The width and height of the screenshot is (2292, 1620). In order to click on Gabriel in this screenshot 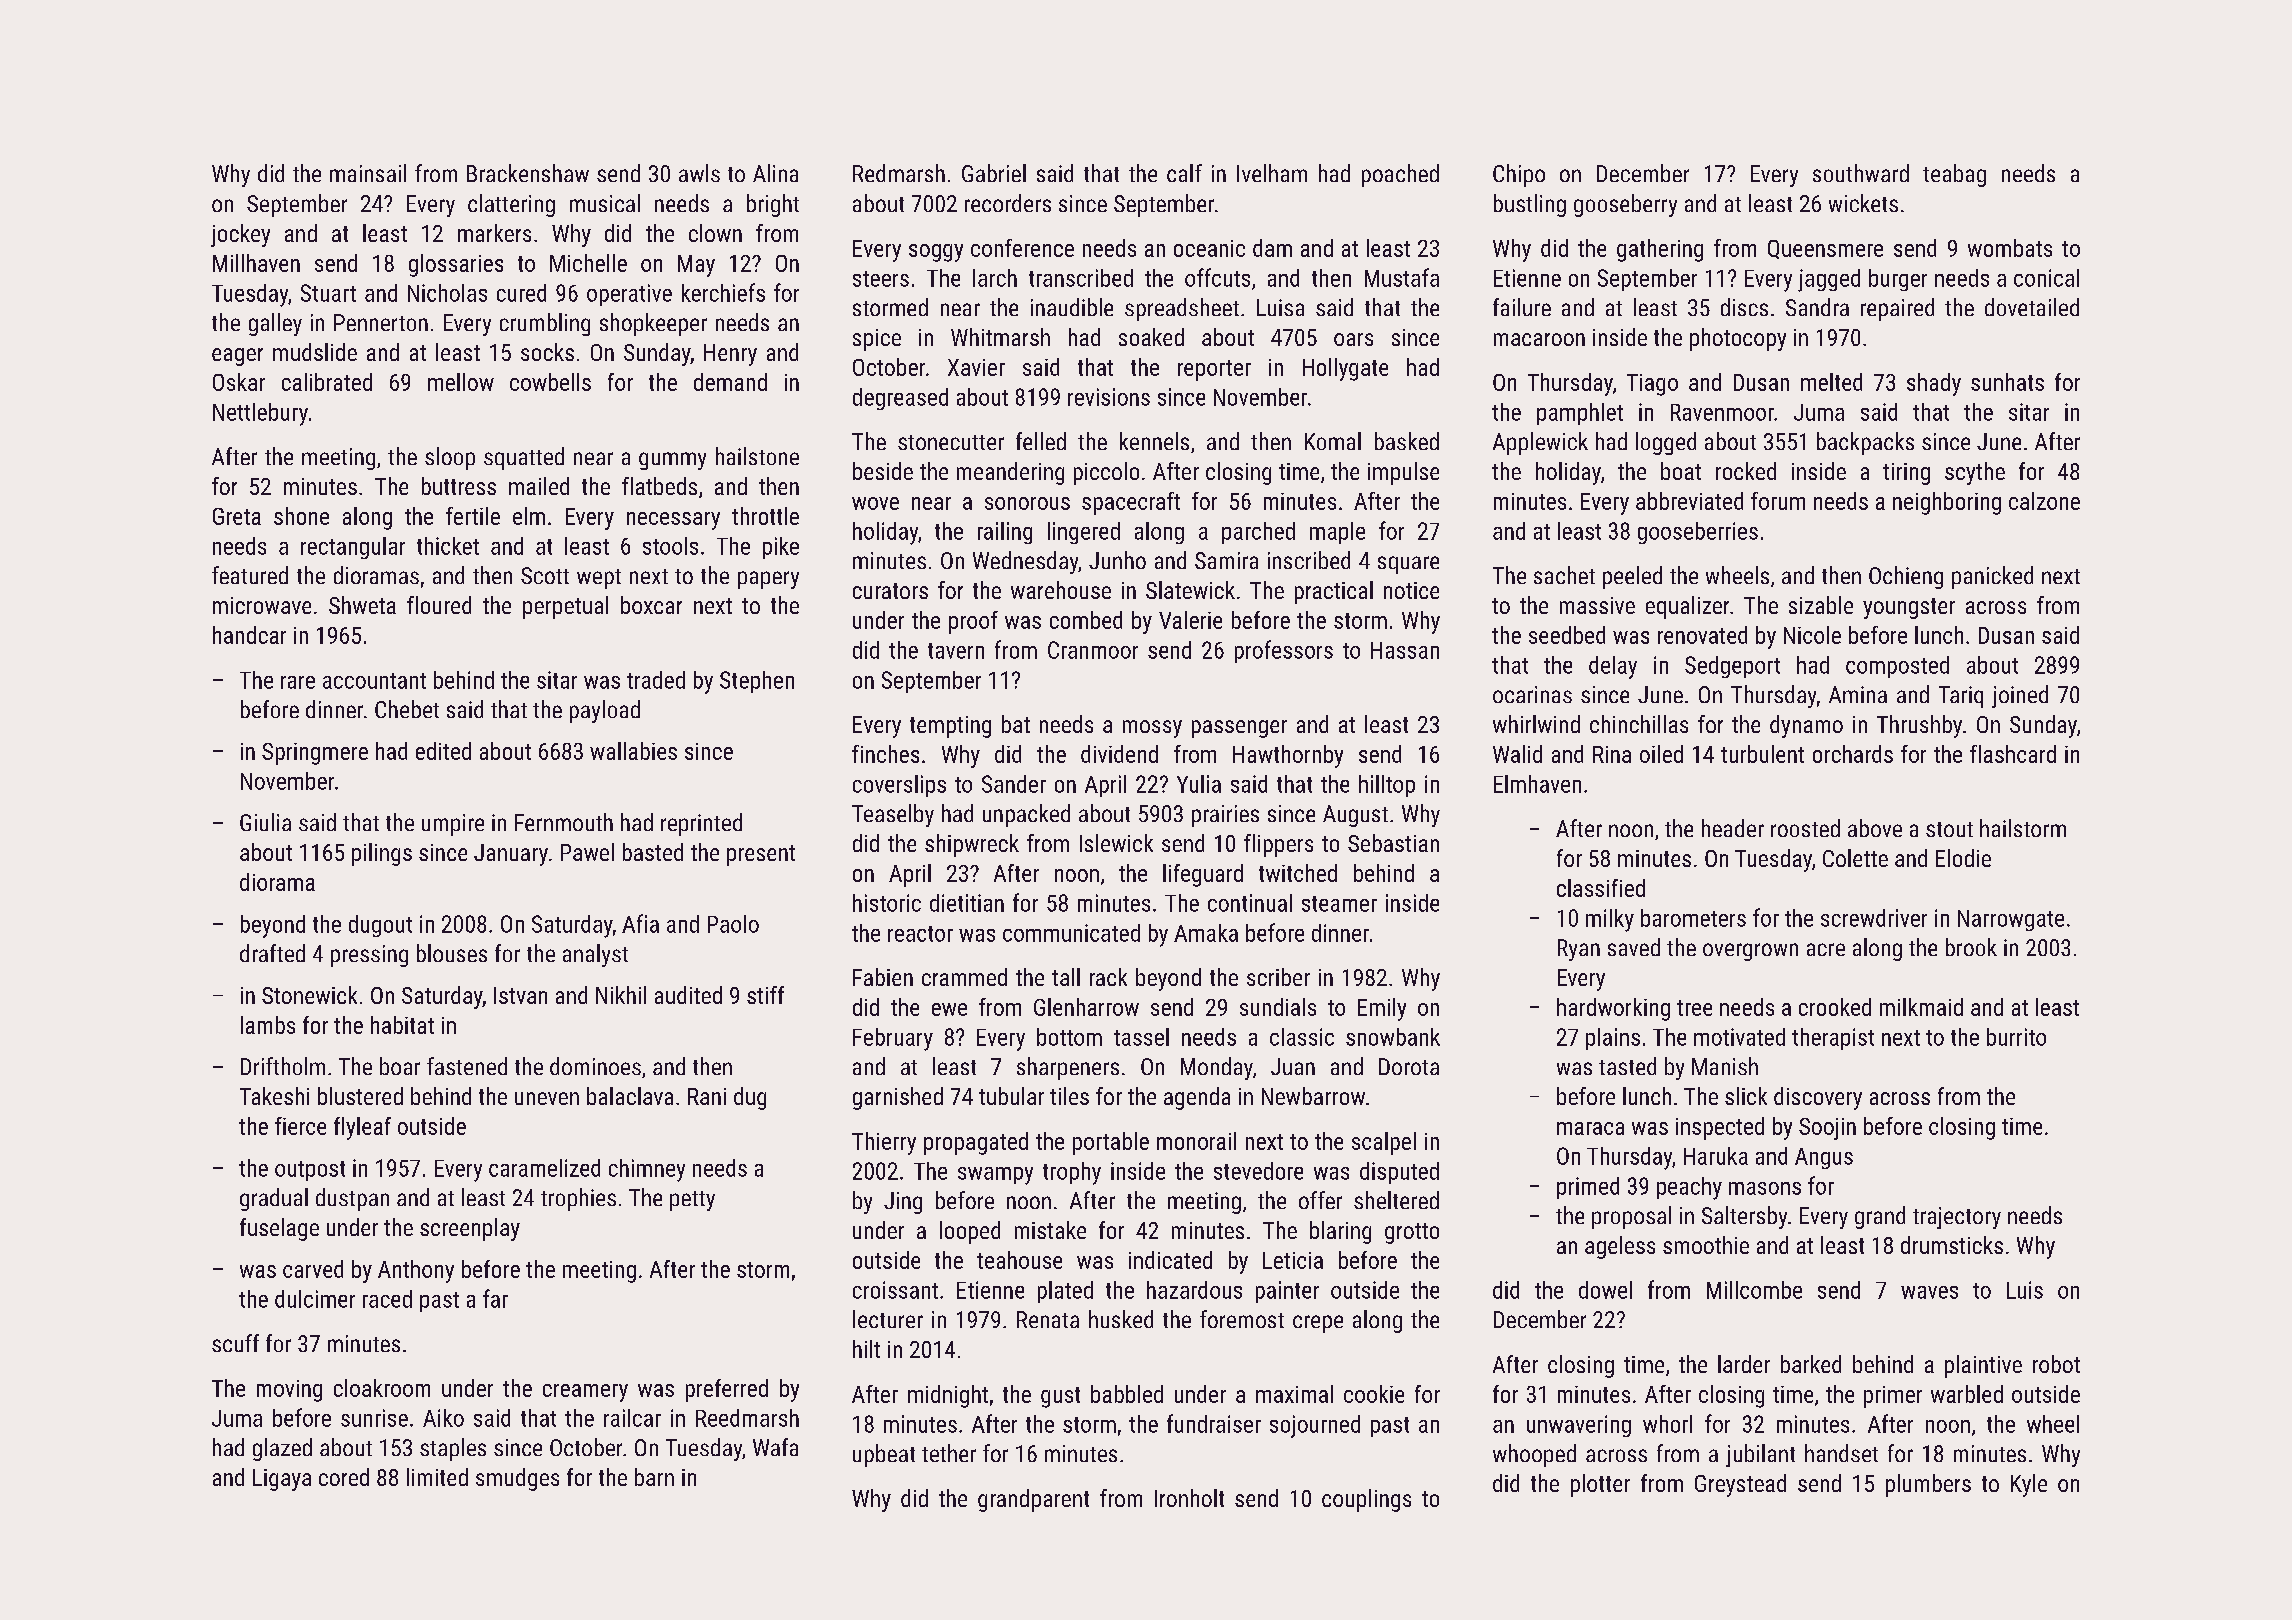, I will do `click(994, 173)`.
